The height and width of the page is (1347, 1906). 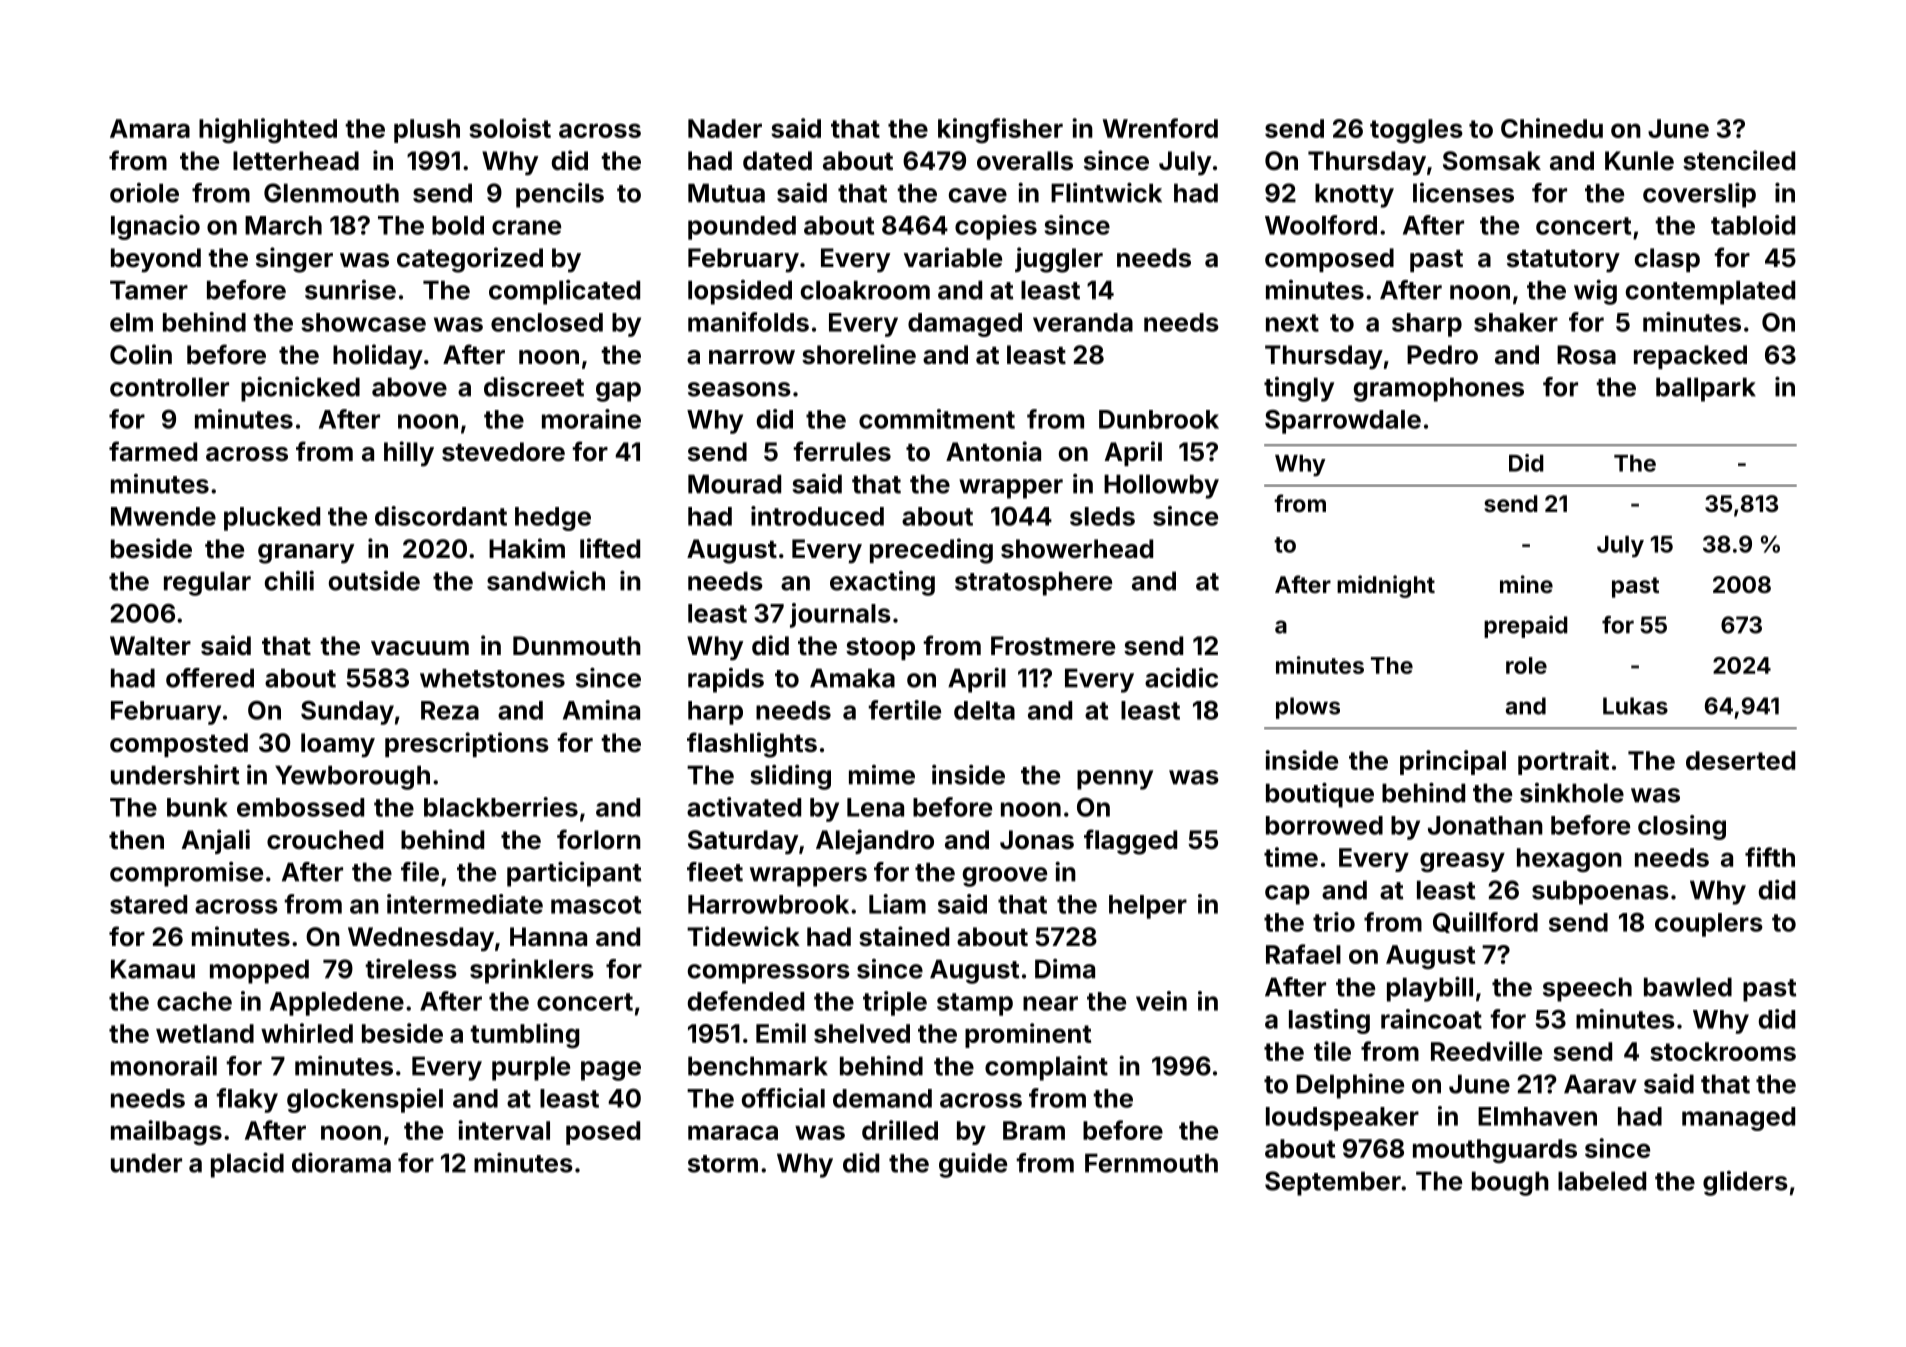 What do you see at coordinates (1160, 128) in the page?
I see `Wrenford` at bounding box center [1160, 128].
